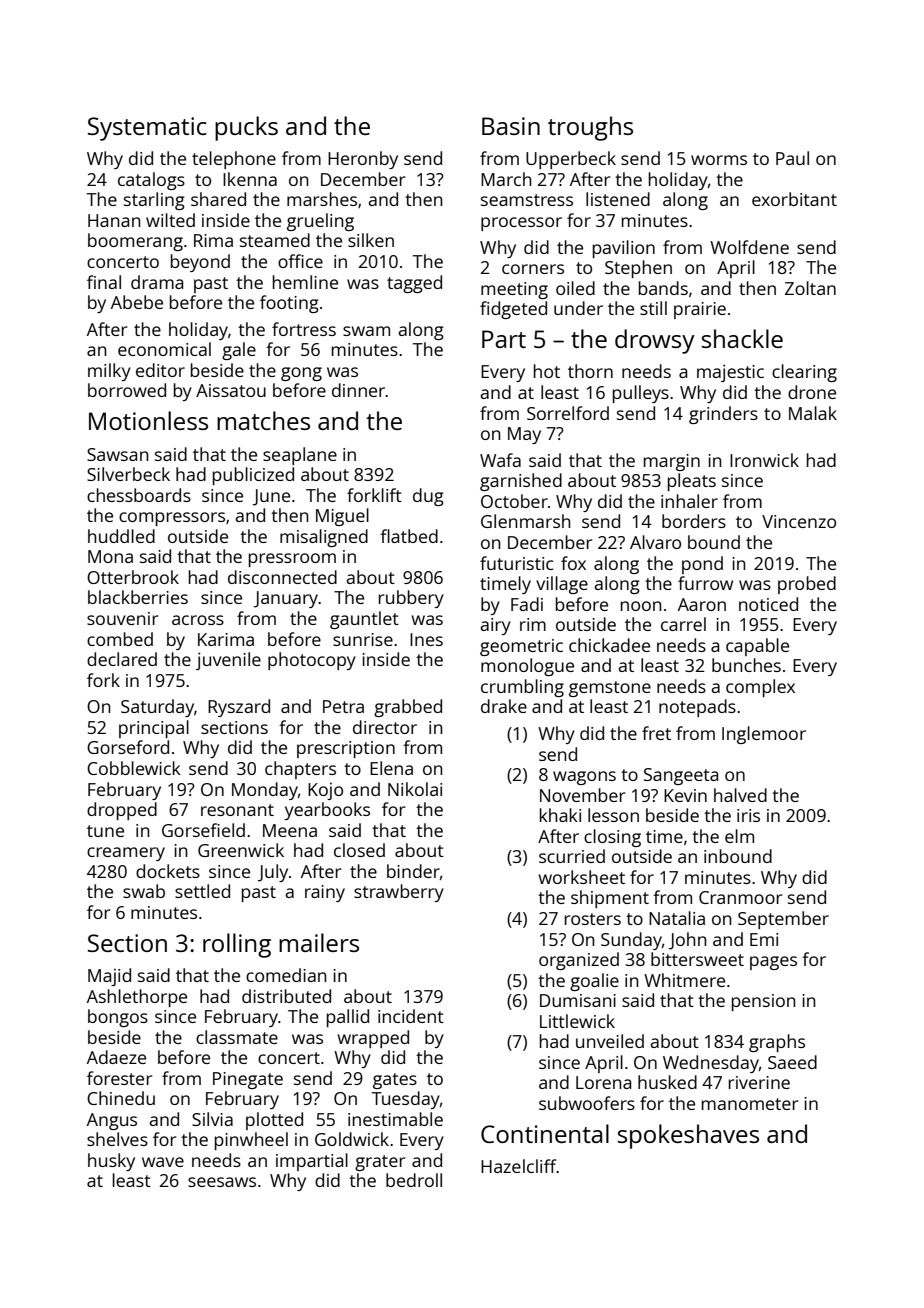  I want to click on Inglemoor, so click(764, 735).
